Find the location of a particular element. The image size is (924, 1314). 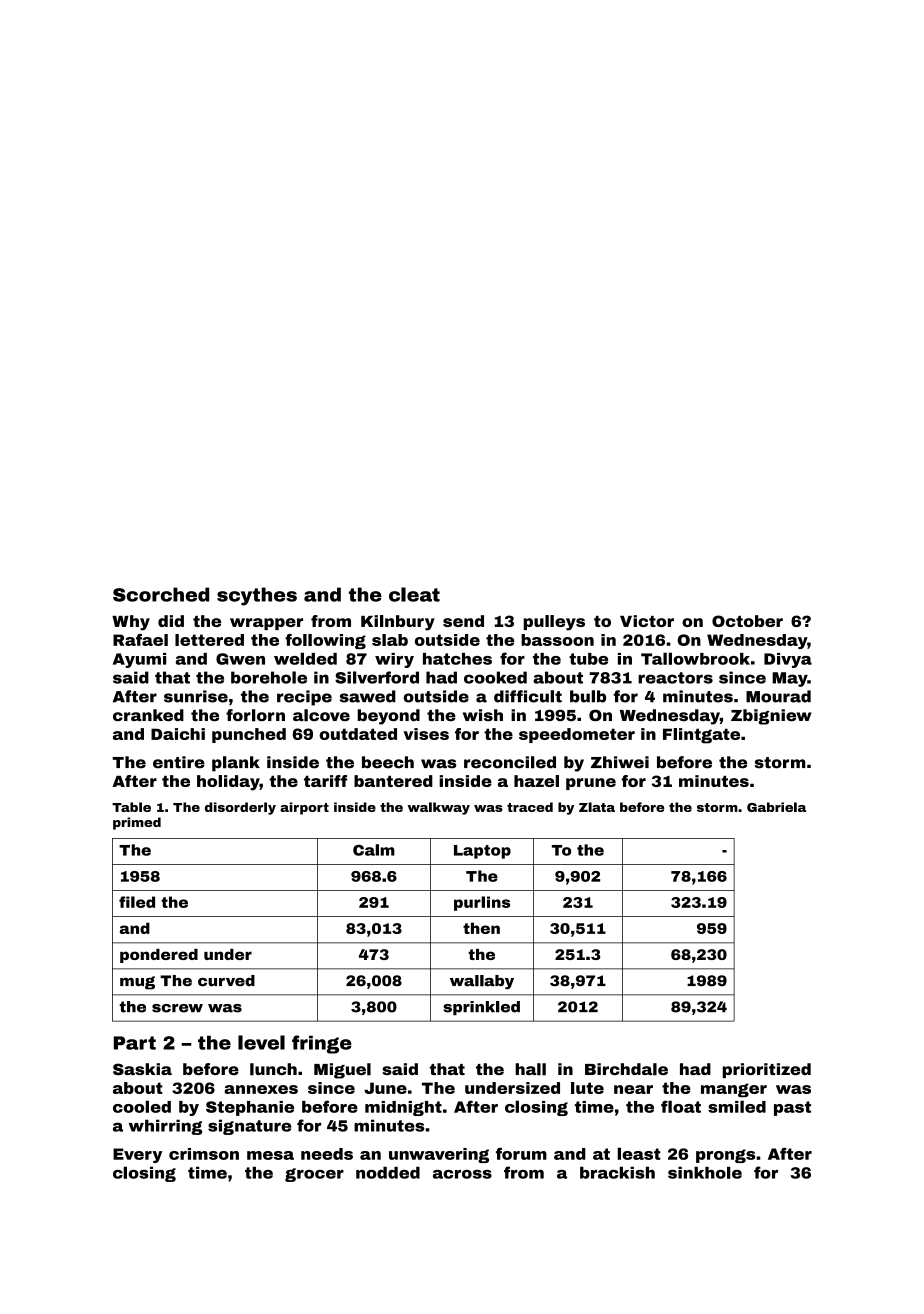

Laptop is located at coordinates (482, 852).
